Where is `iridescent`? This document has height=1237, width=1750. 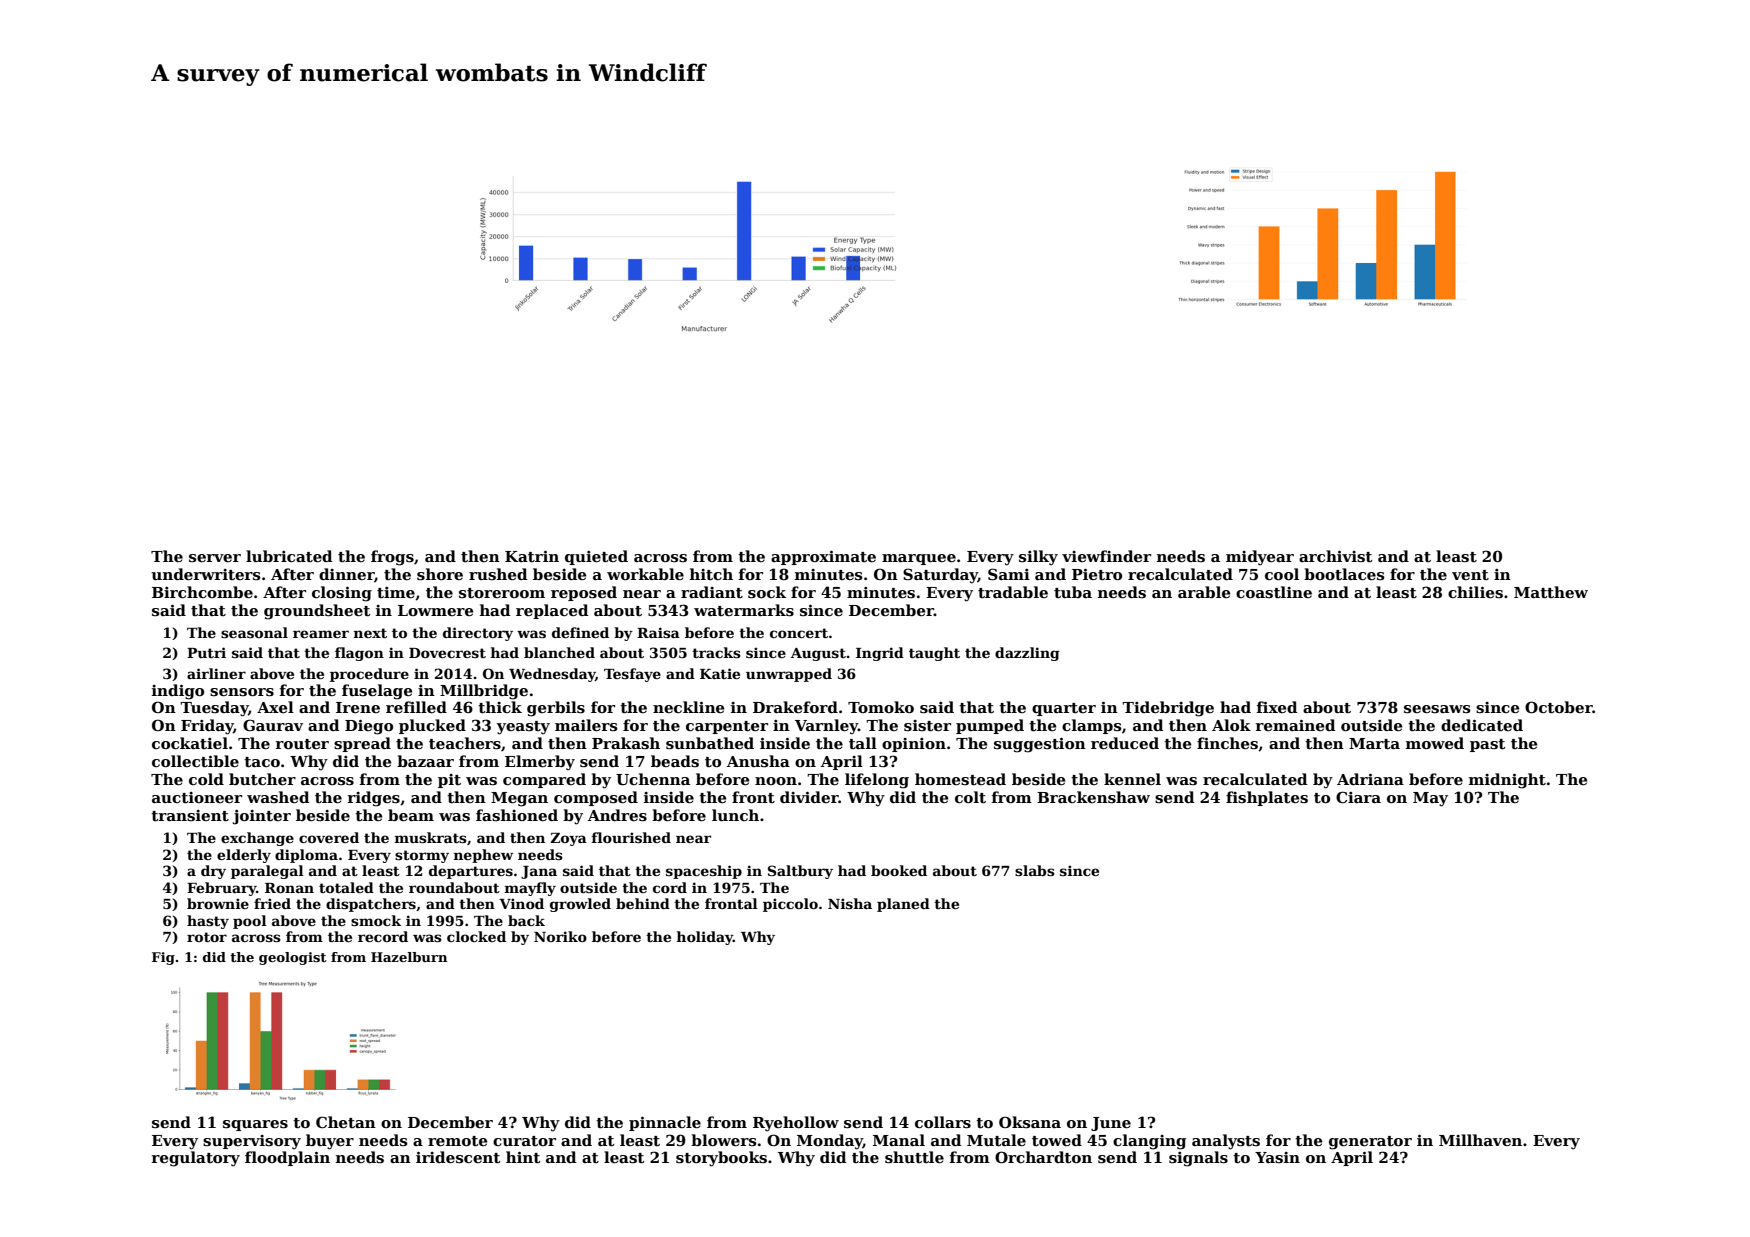 iridescent is located at coordinates (458, 1157).
